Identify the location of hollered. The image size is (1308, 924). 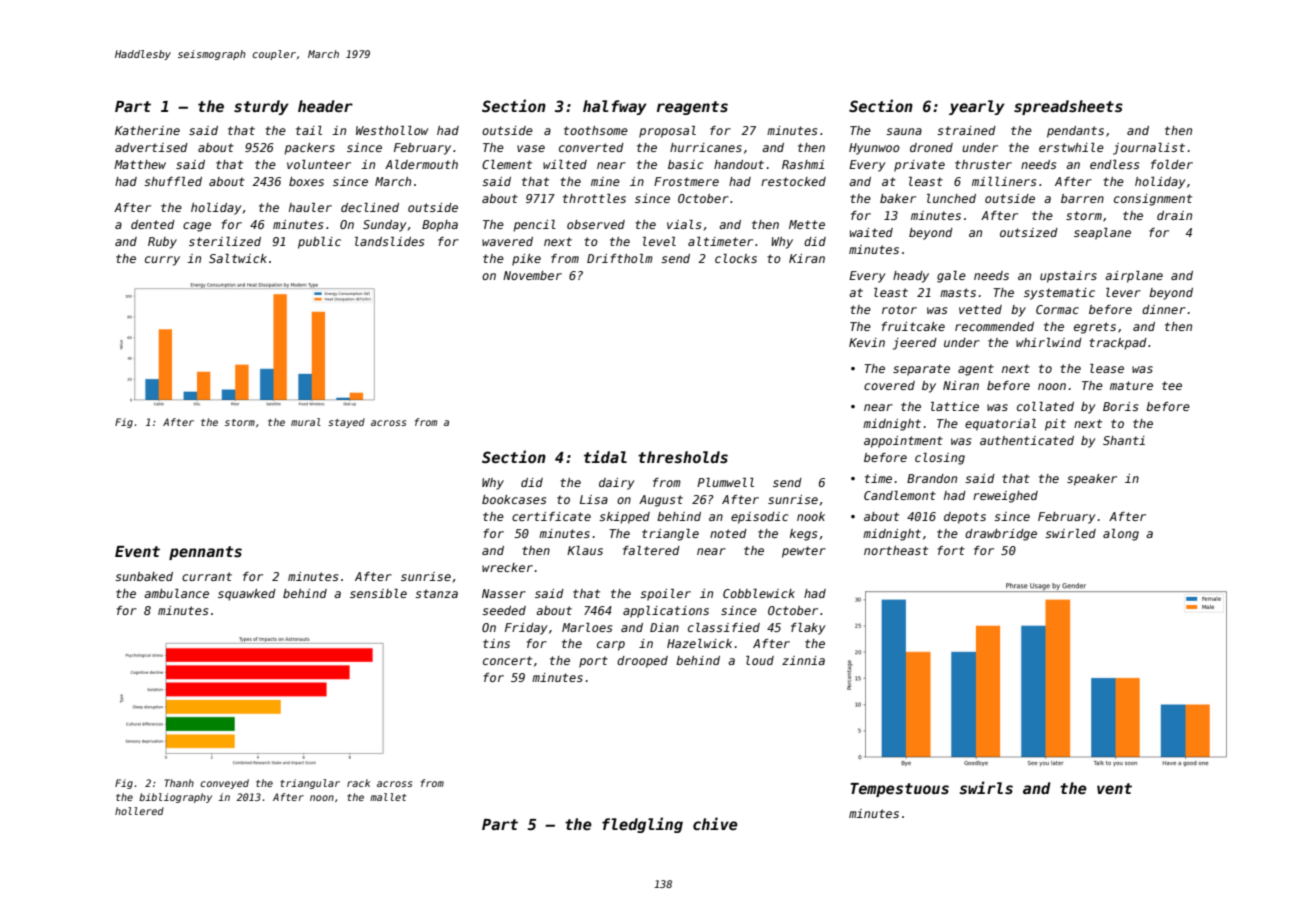
(139, 811).
